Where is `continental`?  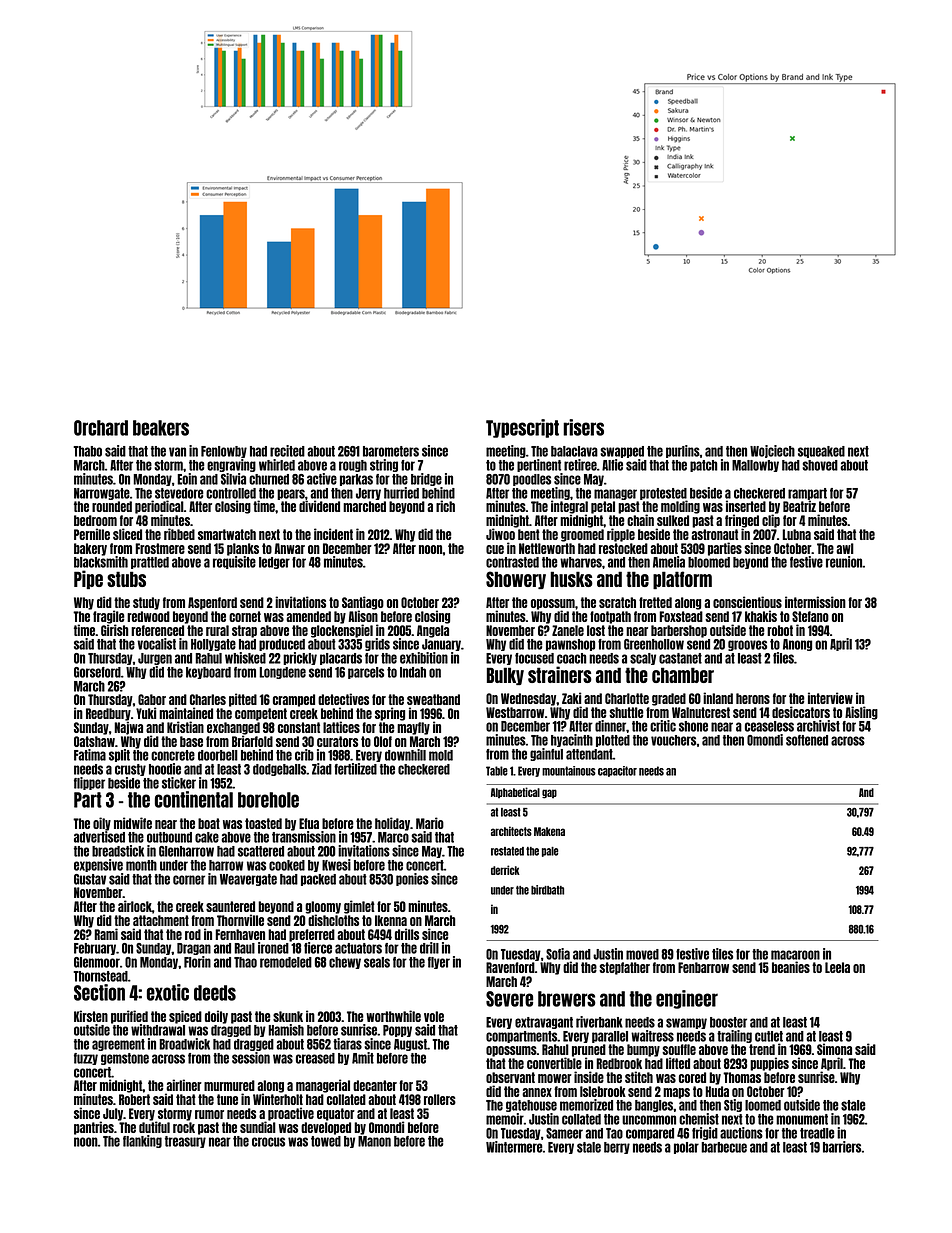
continental is located at coordinates (194, 799).
